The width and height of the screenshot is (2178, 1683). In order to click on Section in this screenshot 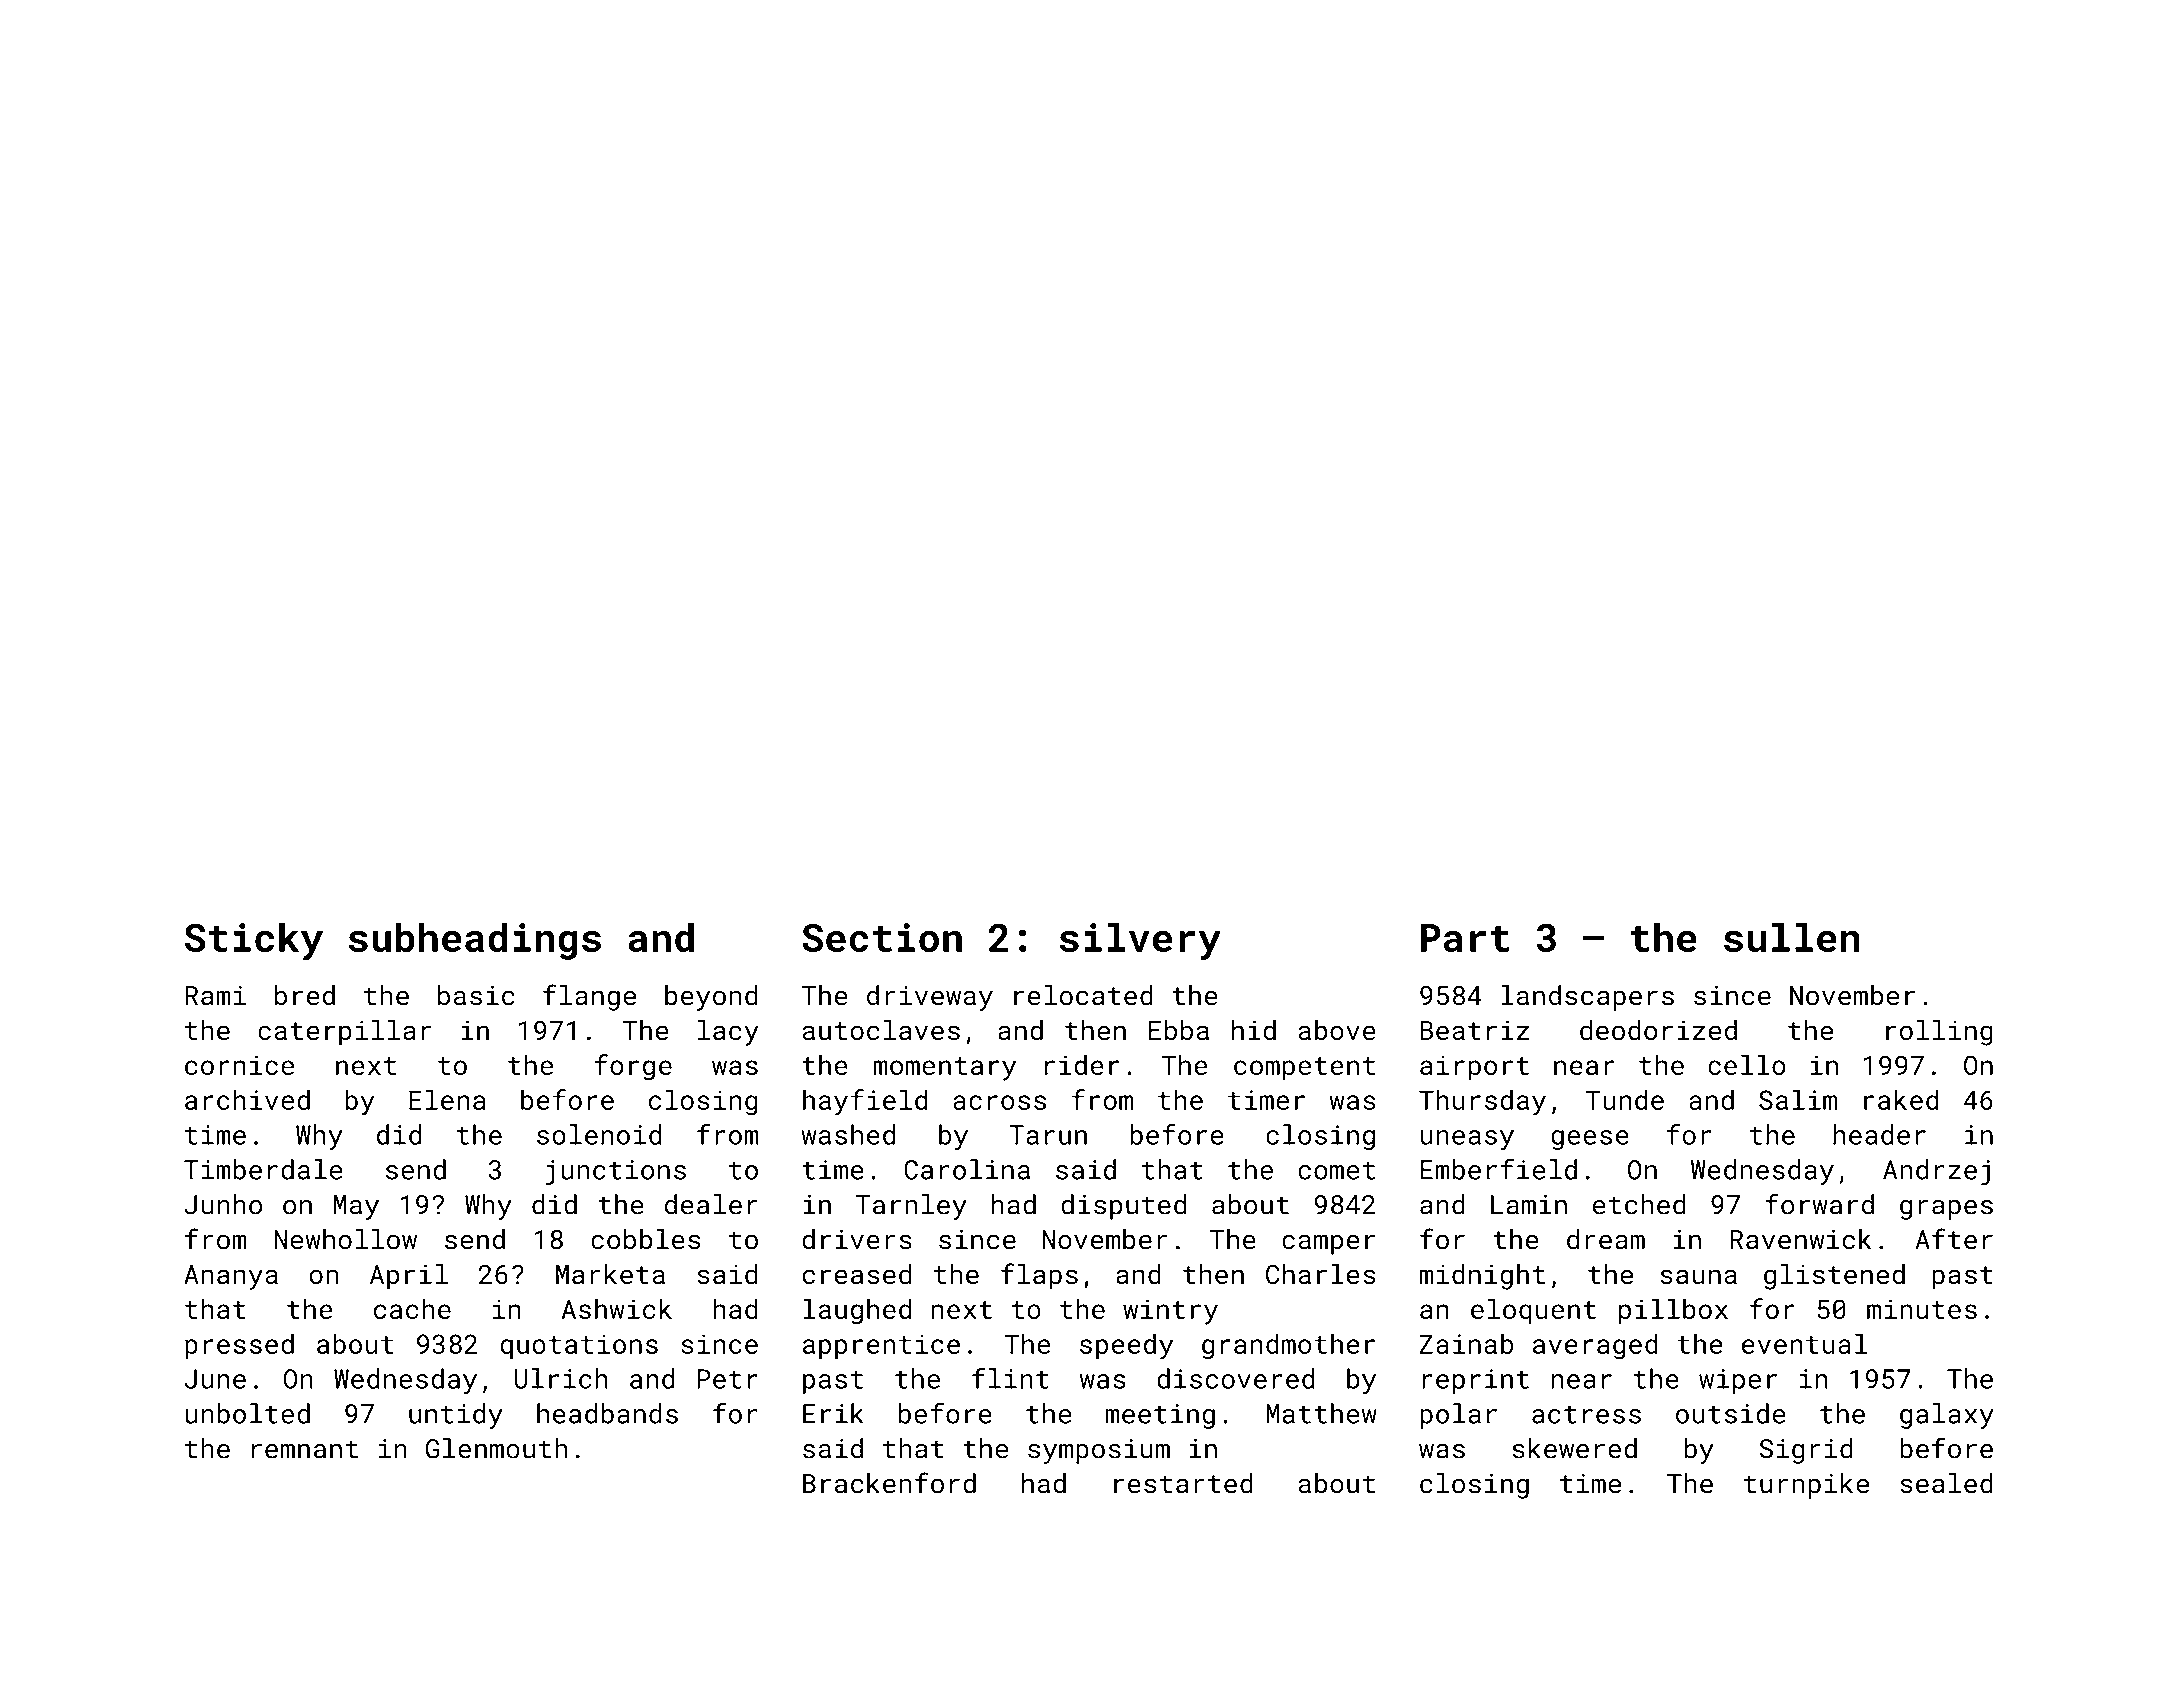, I will do `click(882, 937)`.
